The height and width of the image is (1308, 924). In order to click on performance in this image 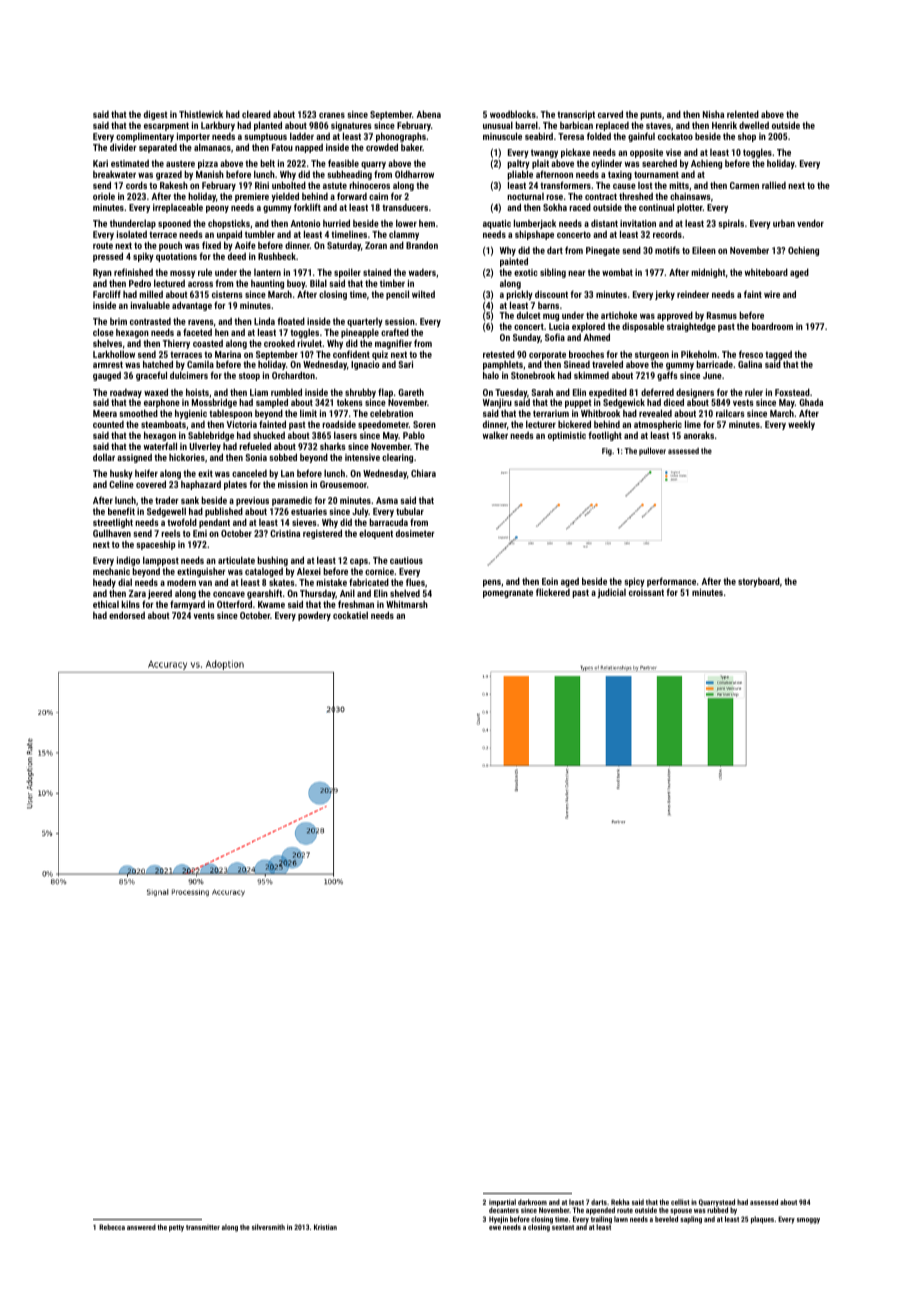, I will do `click(671, 583)`.
